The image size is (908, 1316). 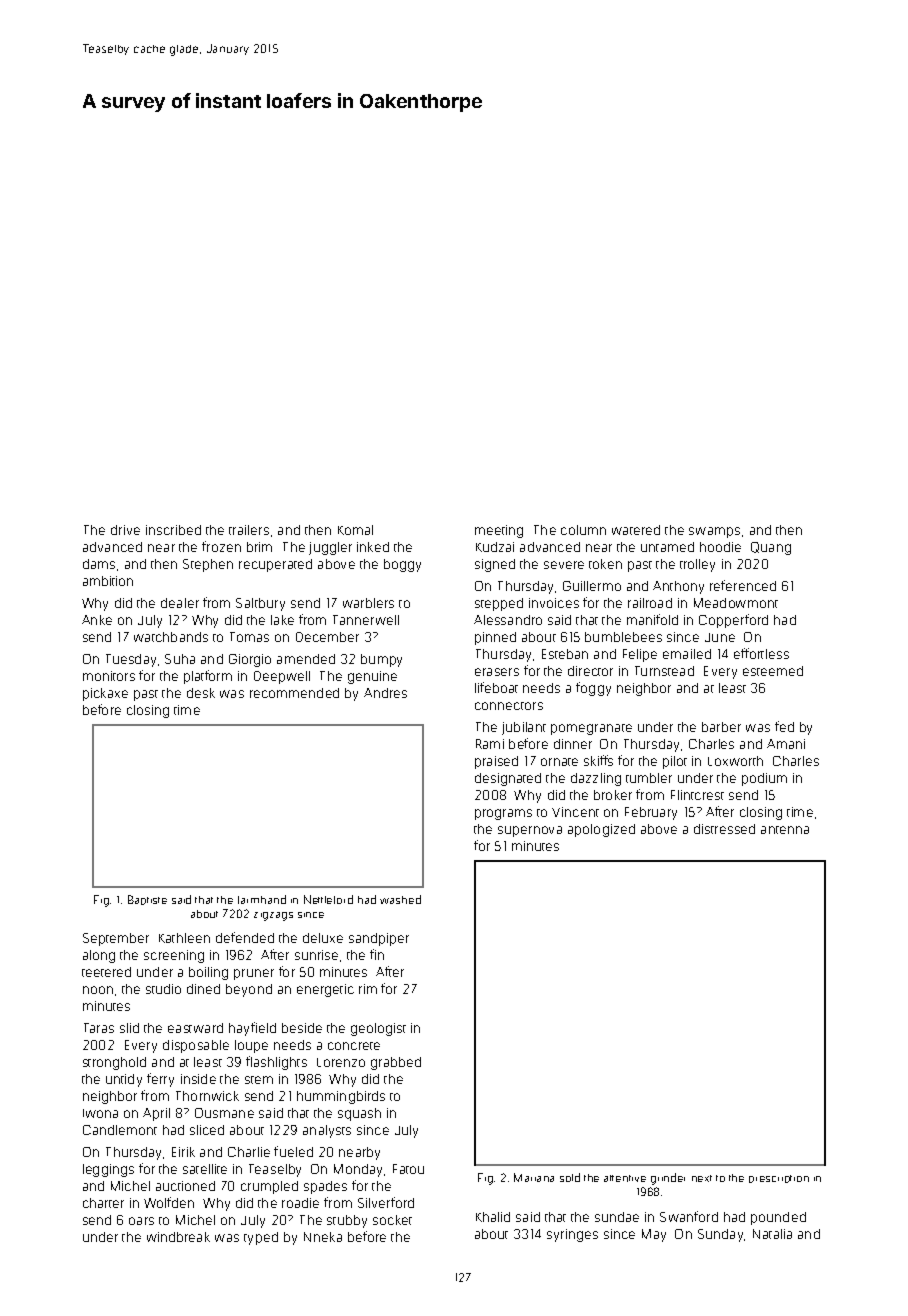 I want to click on May, so click(x=654, y=1235).
